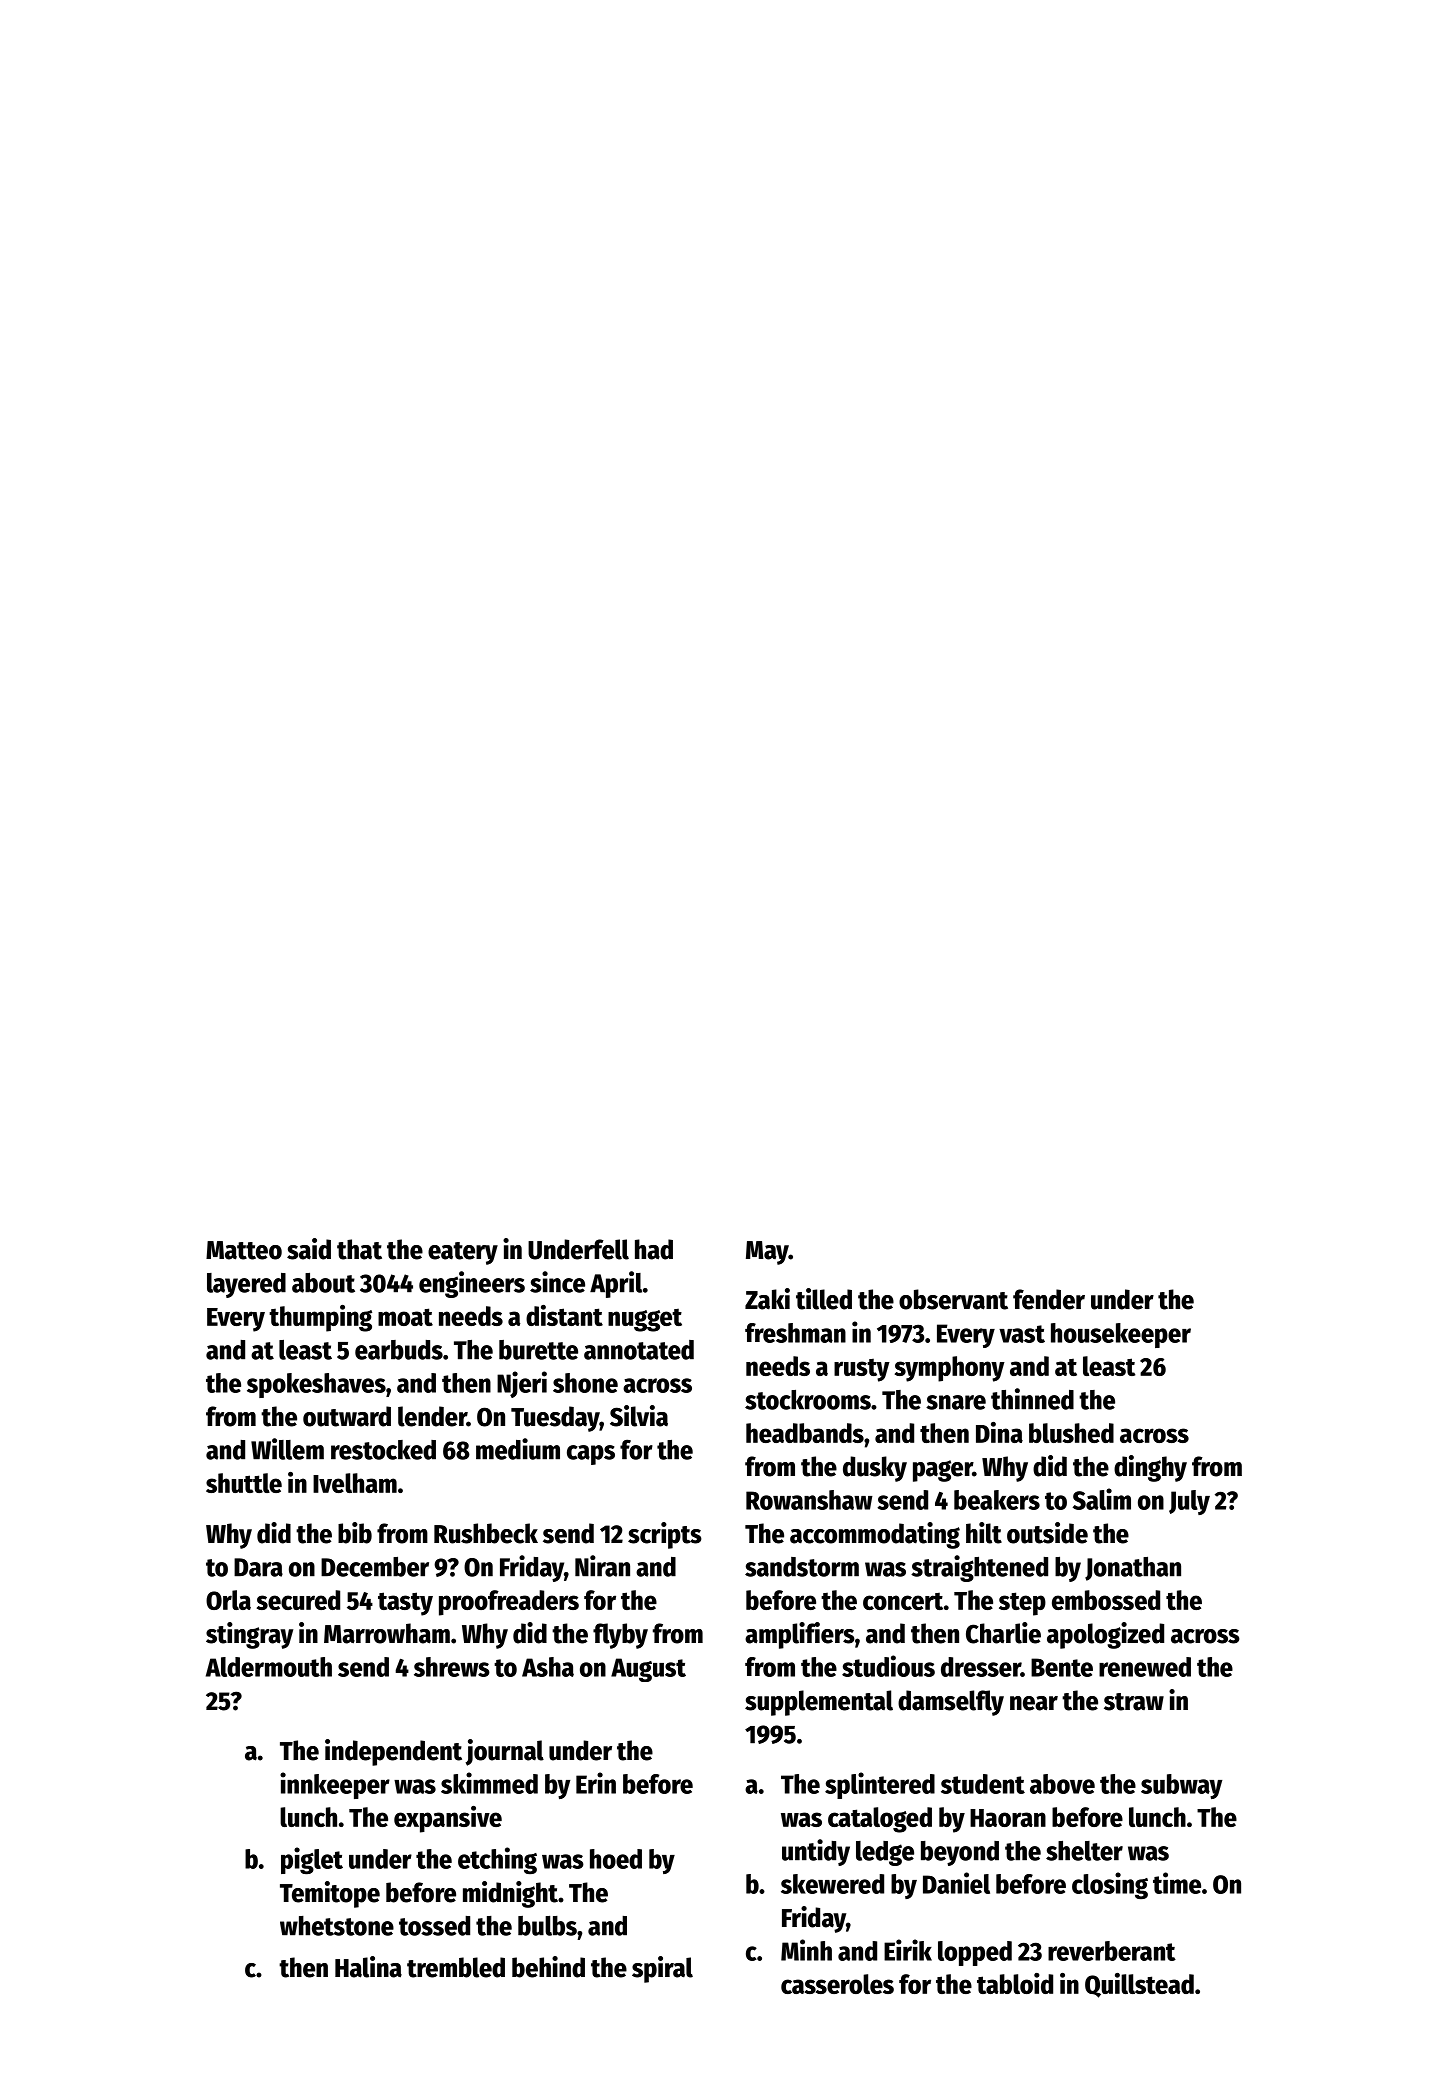  I want to click on had, so click(654, 1249).
